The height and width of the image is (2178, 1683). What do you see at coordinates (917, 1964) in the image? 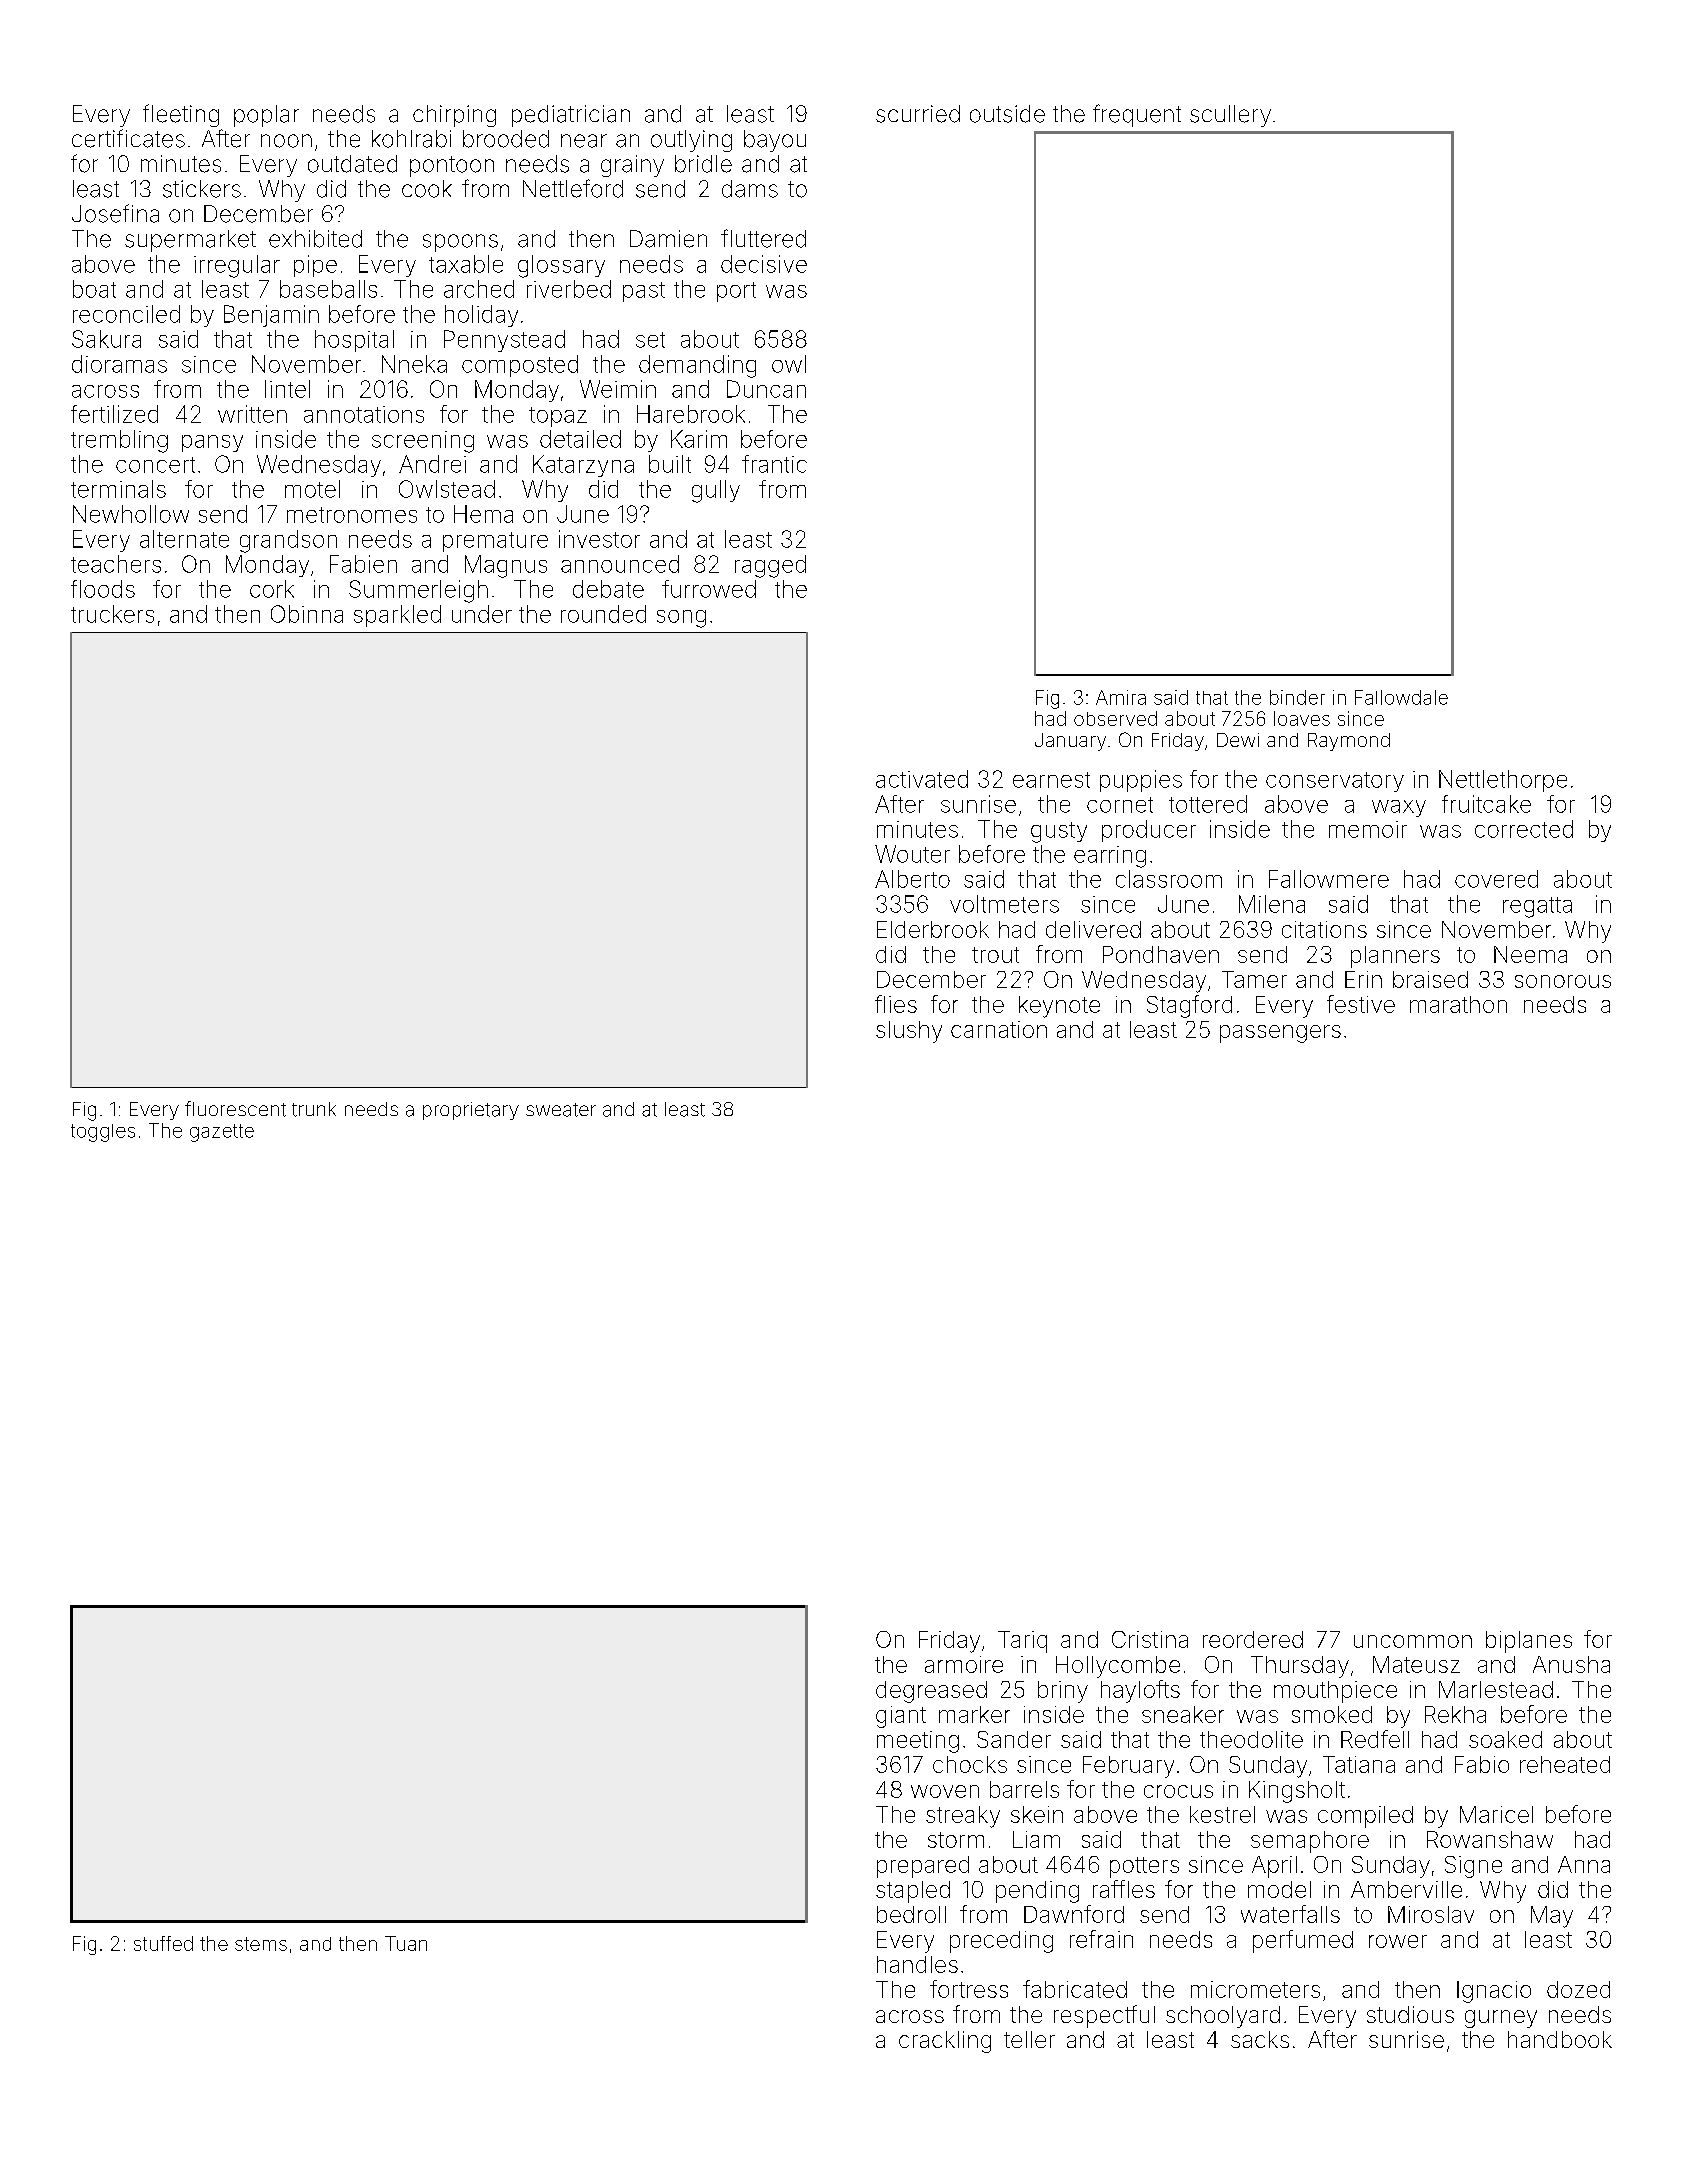
I see `handles` at bounding box center [917, 1964].
